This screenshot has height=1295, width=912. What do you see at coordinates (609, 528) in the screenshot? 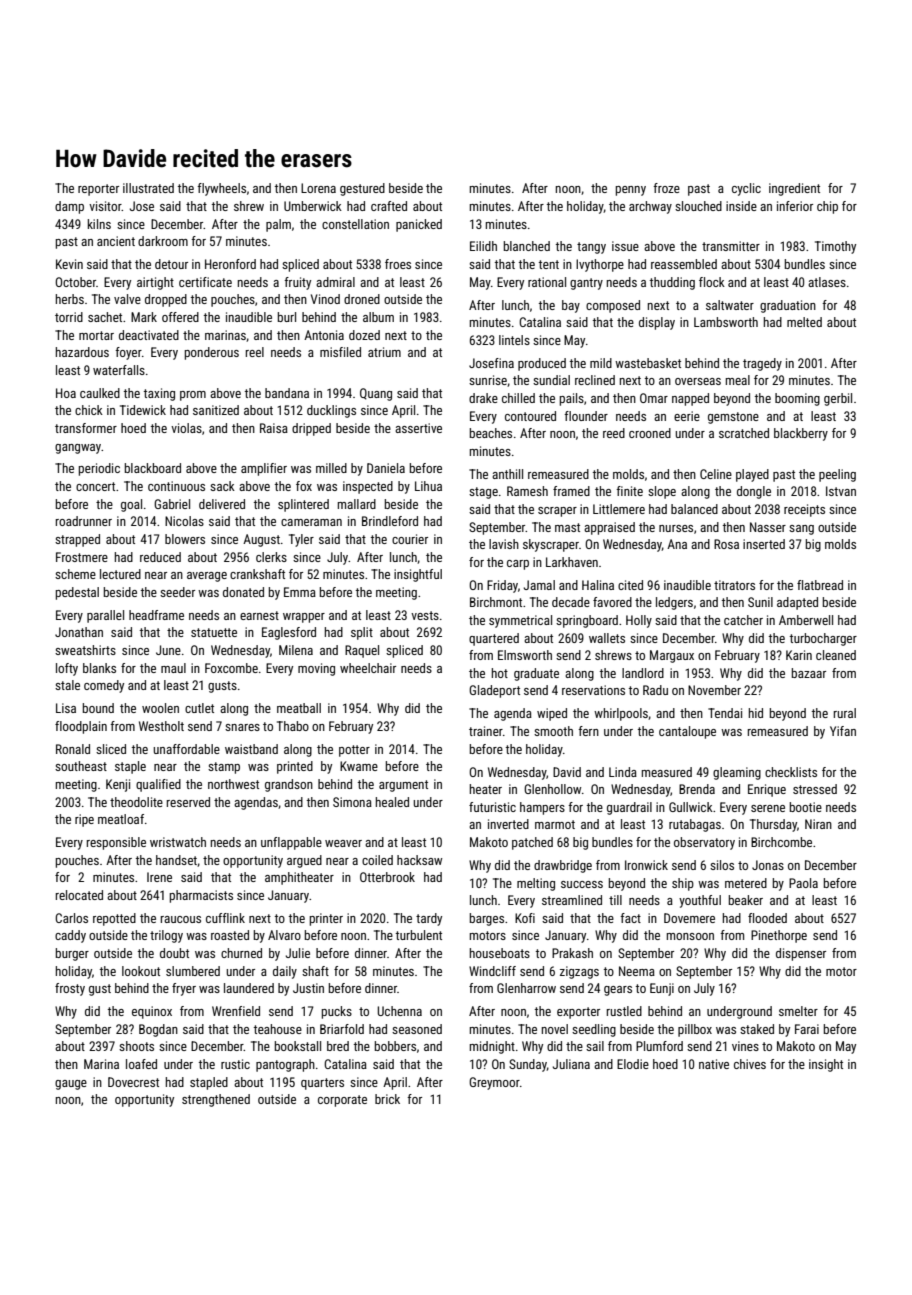
I see `appraised` at bounding box center [609, 528].
